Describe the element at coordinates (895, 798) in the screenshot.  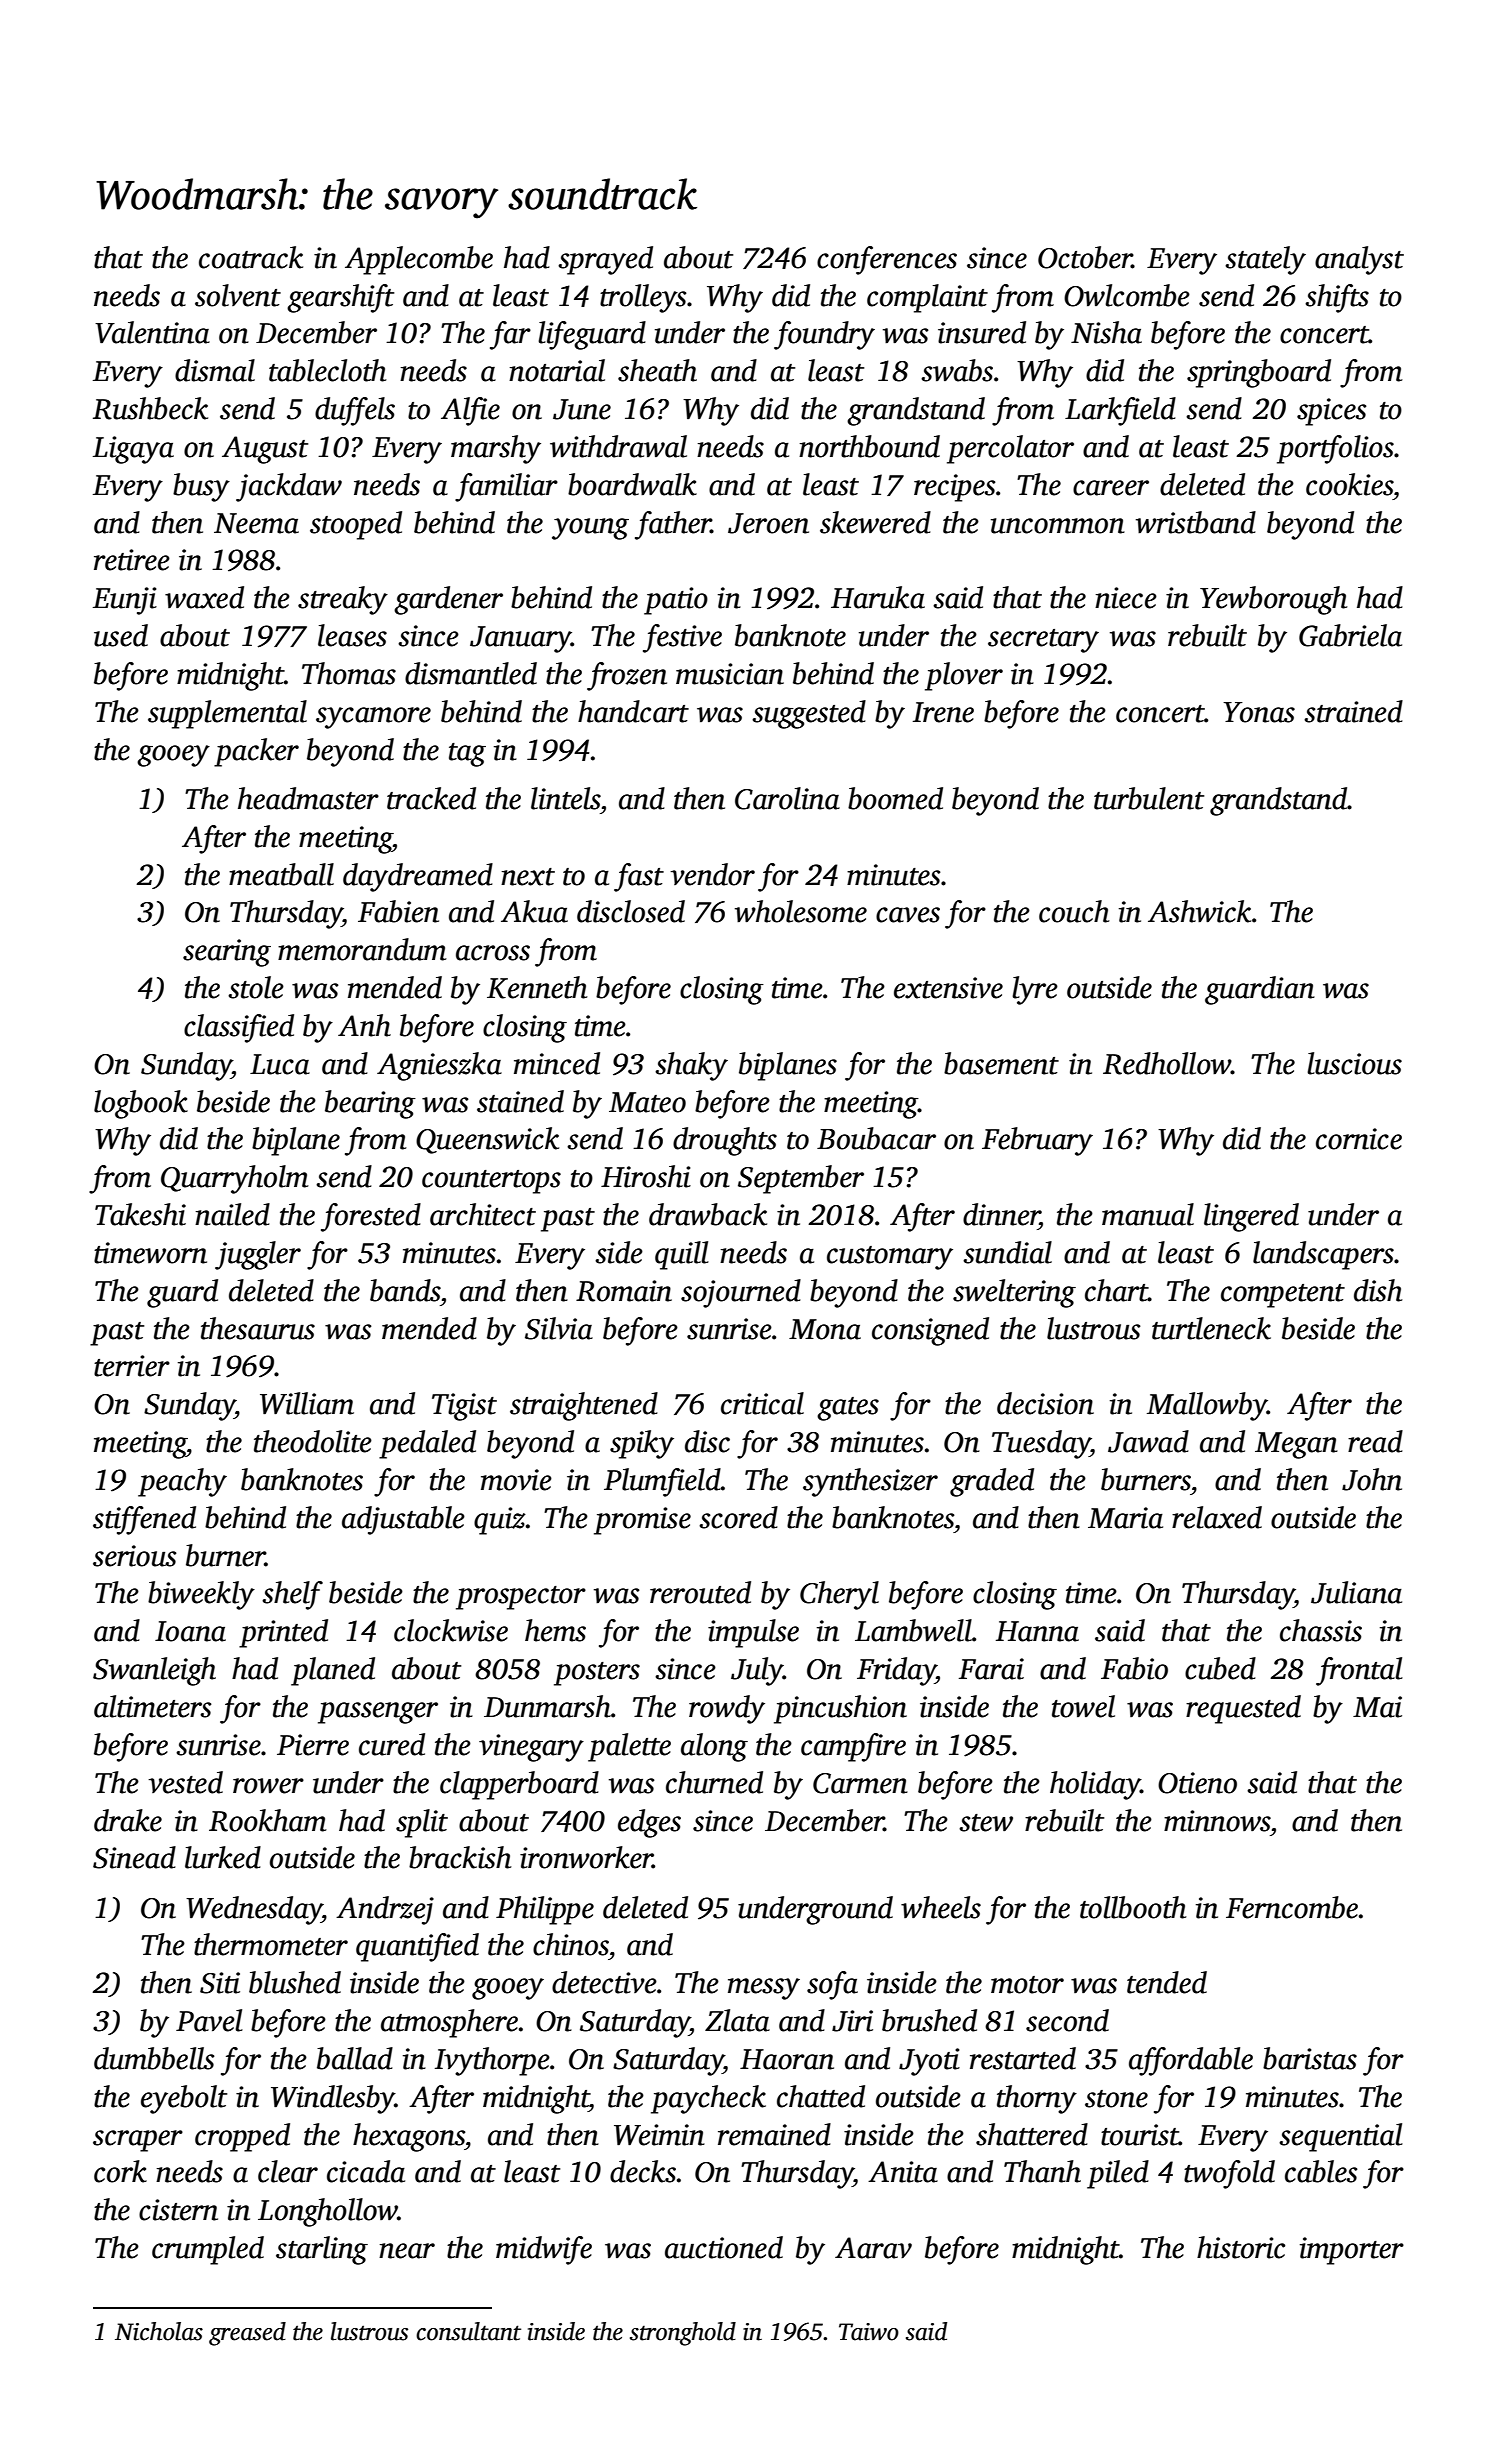
I see `boomed` at that location.
